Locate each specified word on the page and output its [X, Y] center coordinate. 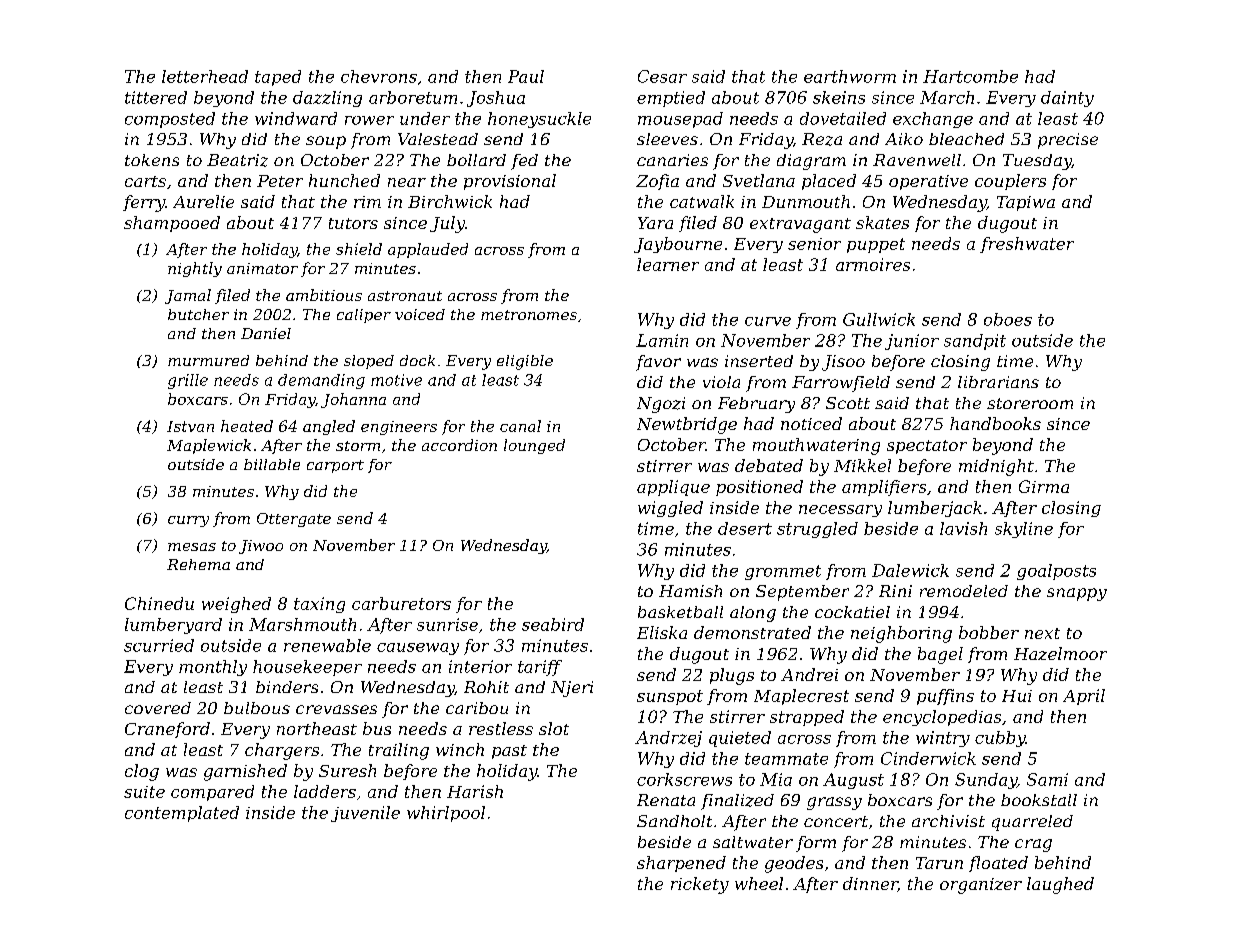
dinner [870, 884]
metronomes [529, 315]
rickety [700, 885]
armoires [873, 264]
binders [287, 687]
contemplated [182, 814]
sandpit [975, 342]
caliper [364, 316]
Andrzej [668, 739]
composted [170, 120]
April [1084, 697]
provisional [510, 182]
